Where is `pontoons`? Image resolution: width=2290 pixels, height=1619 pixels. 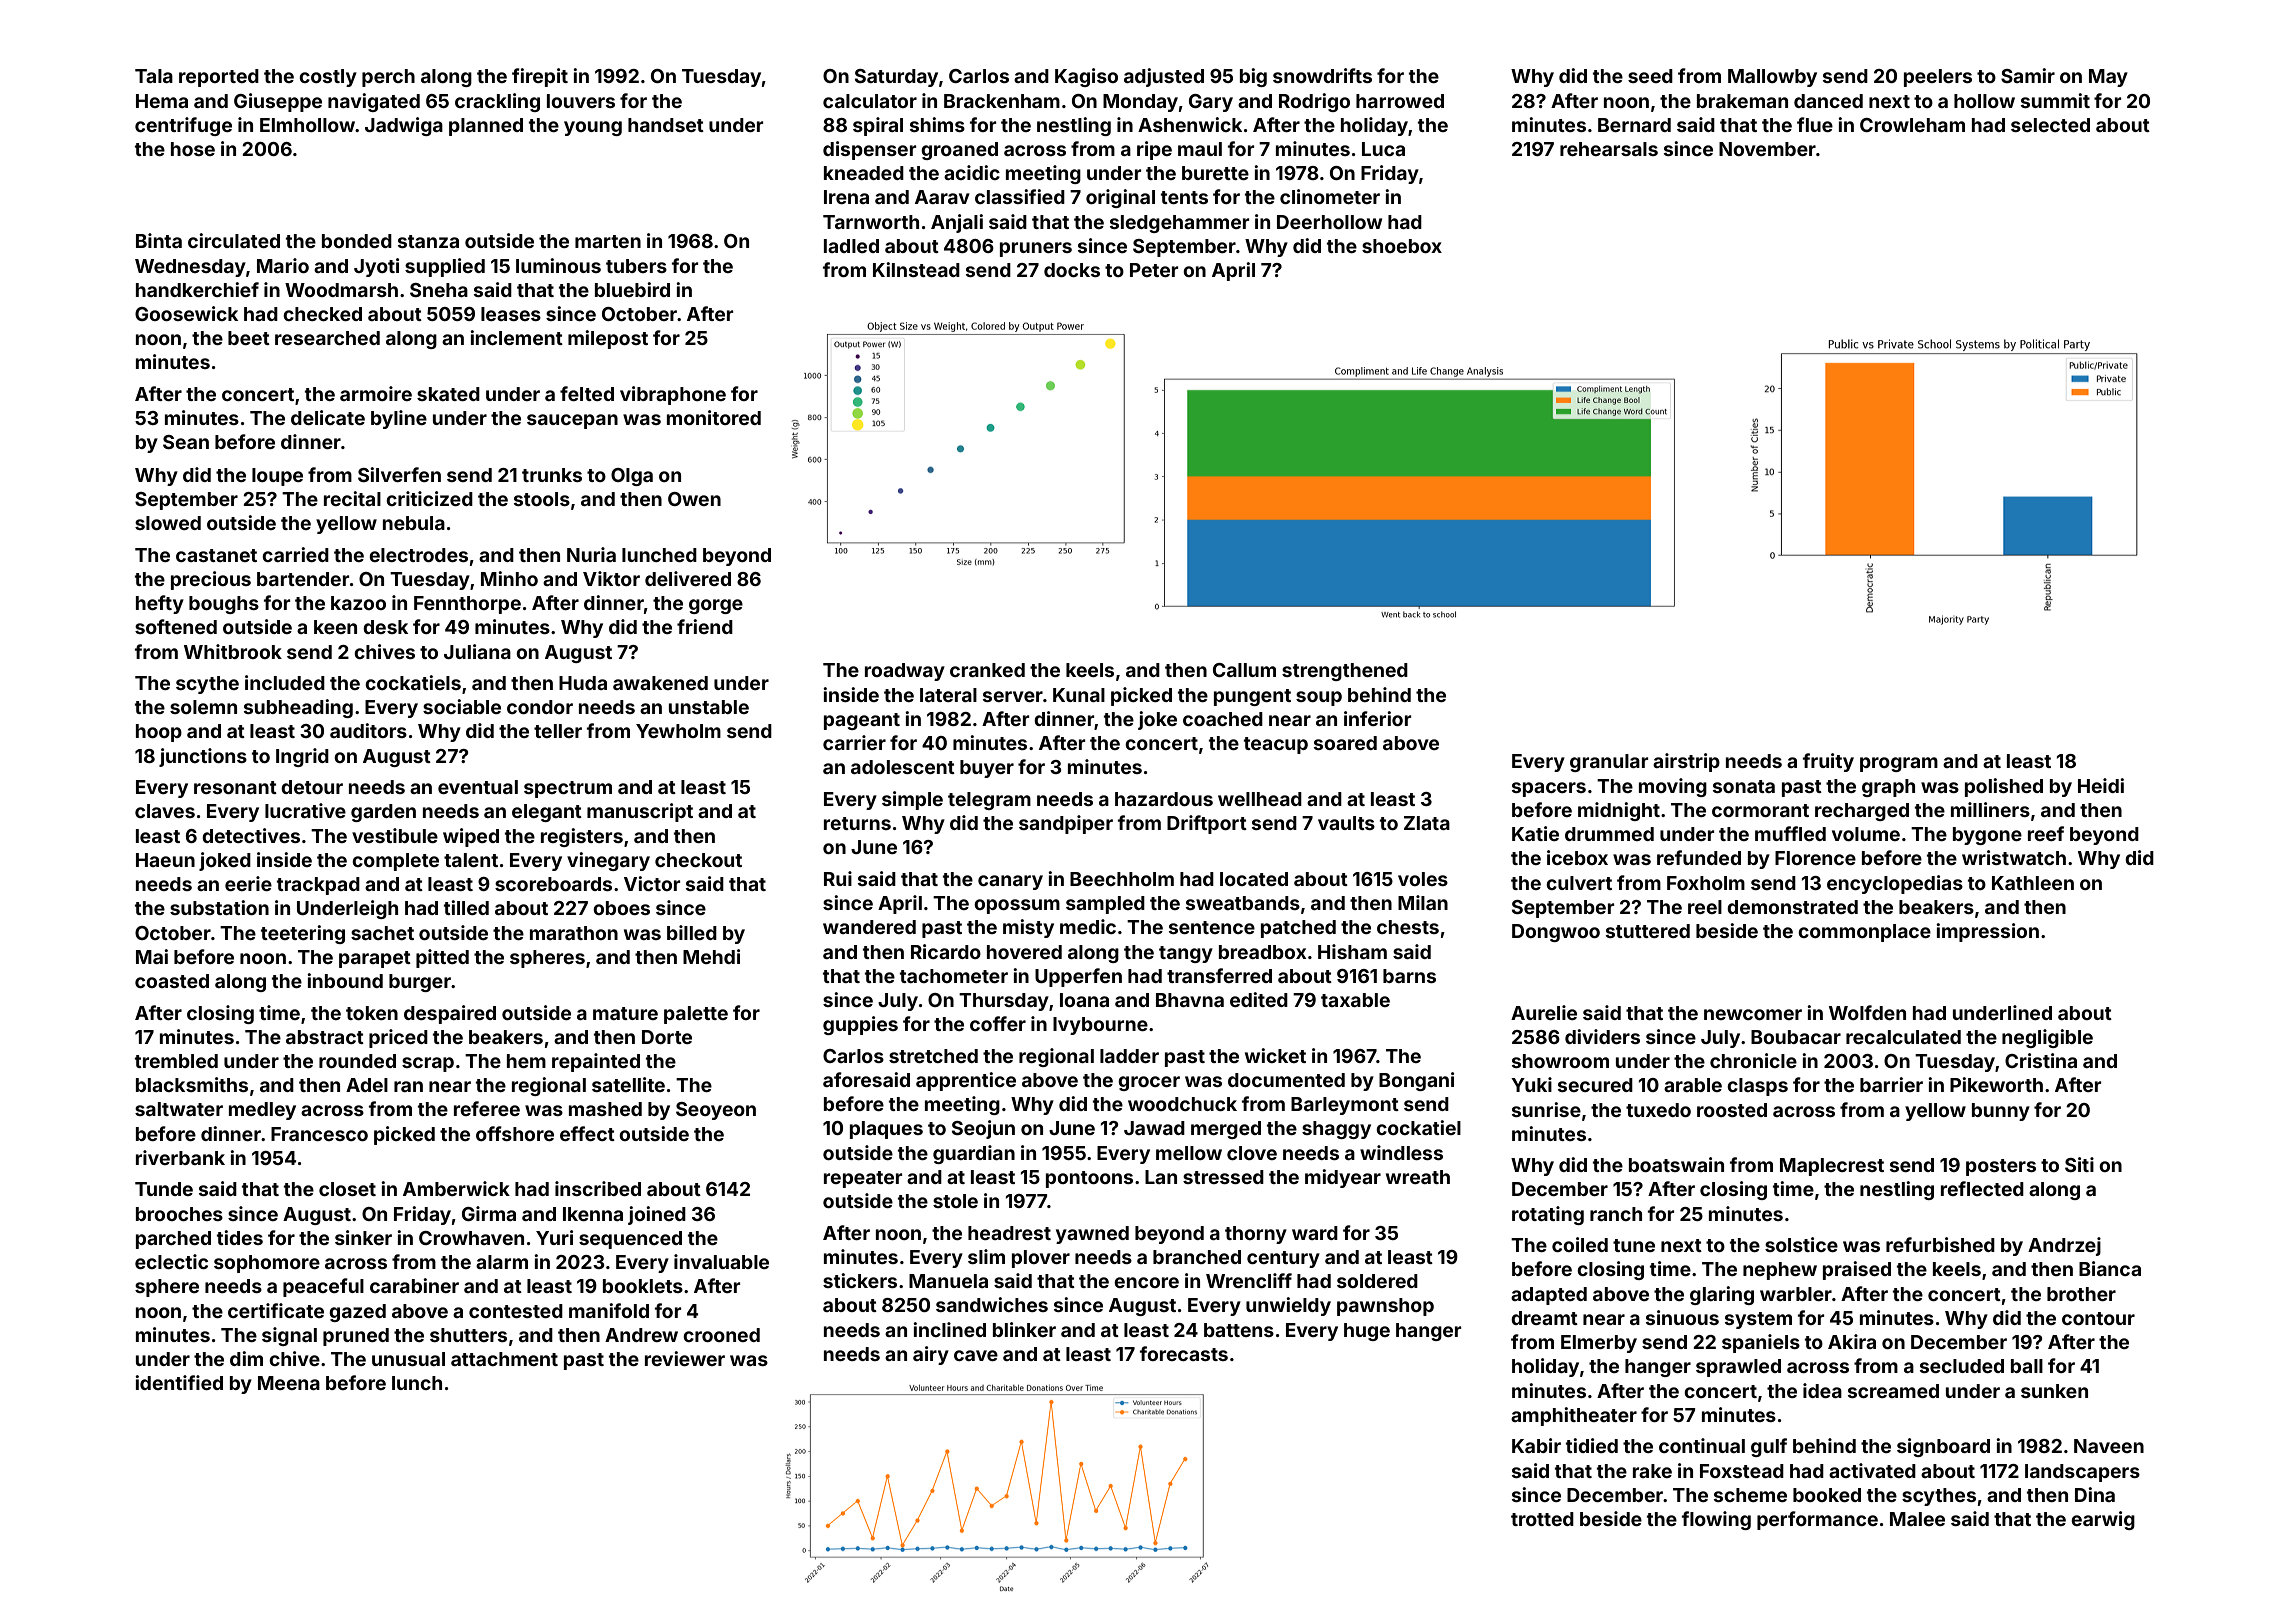 pontoons is located at coordinates (1089, 1179).
